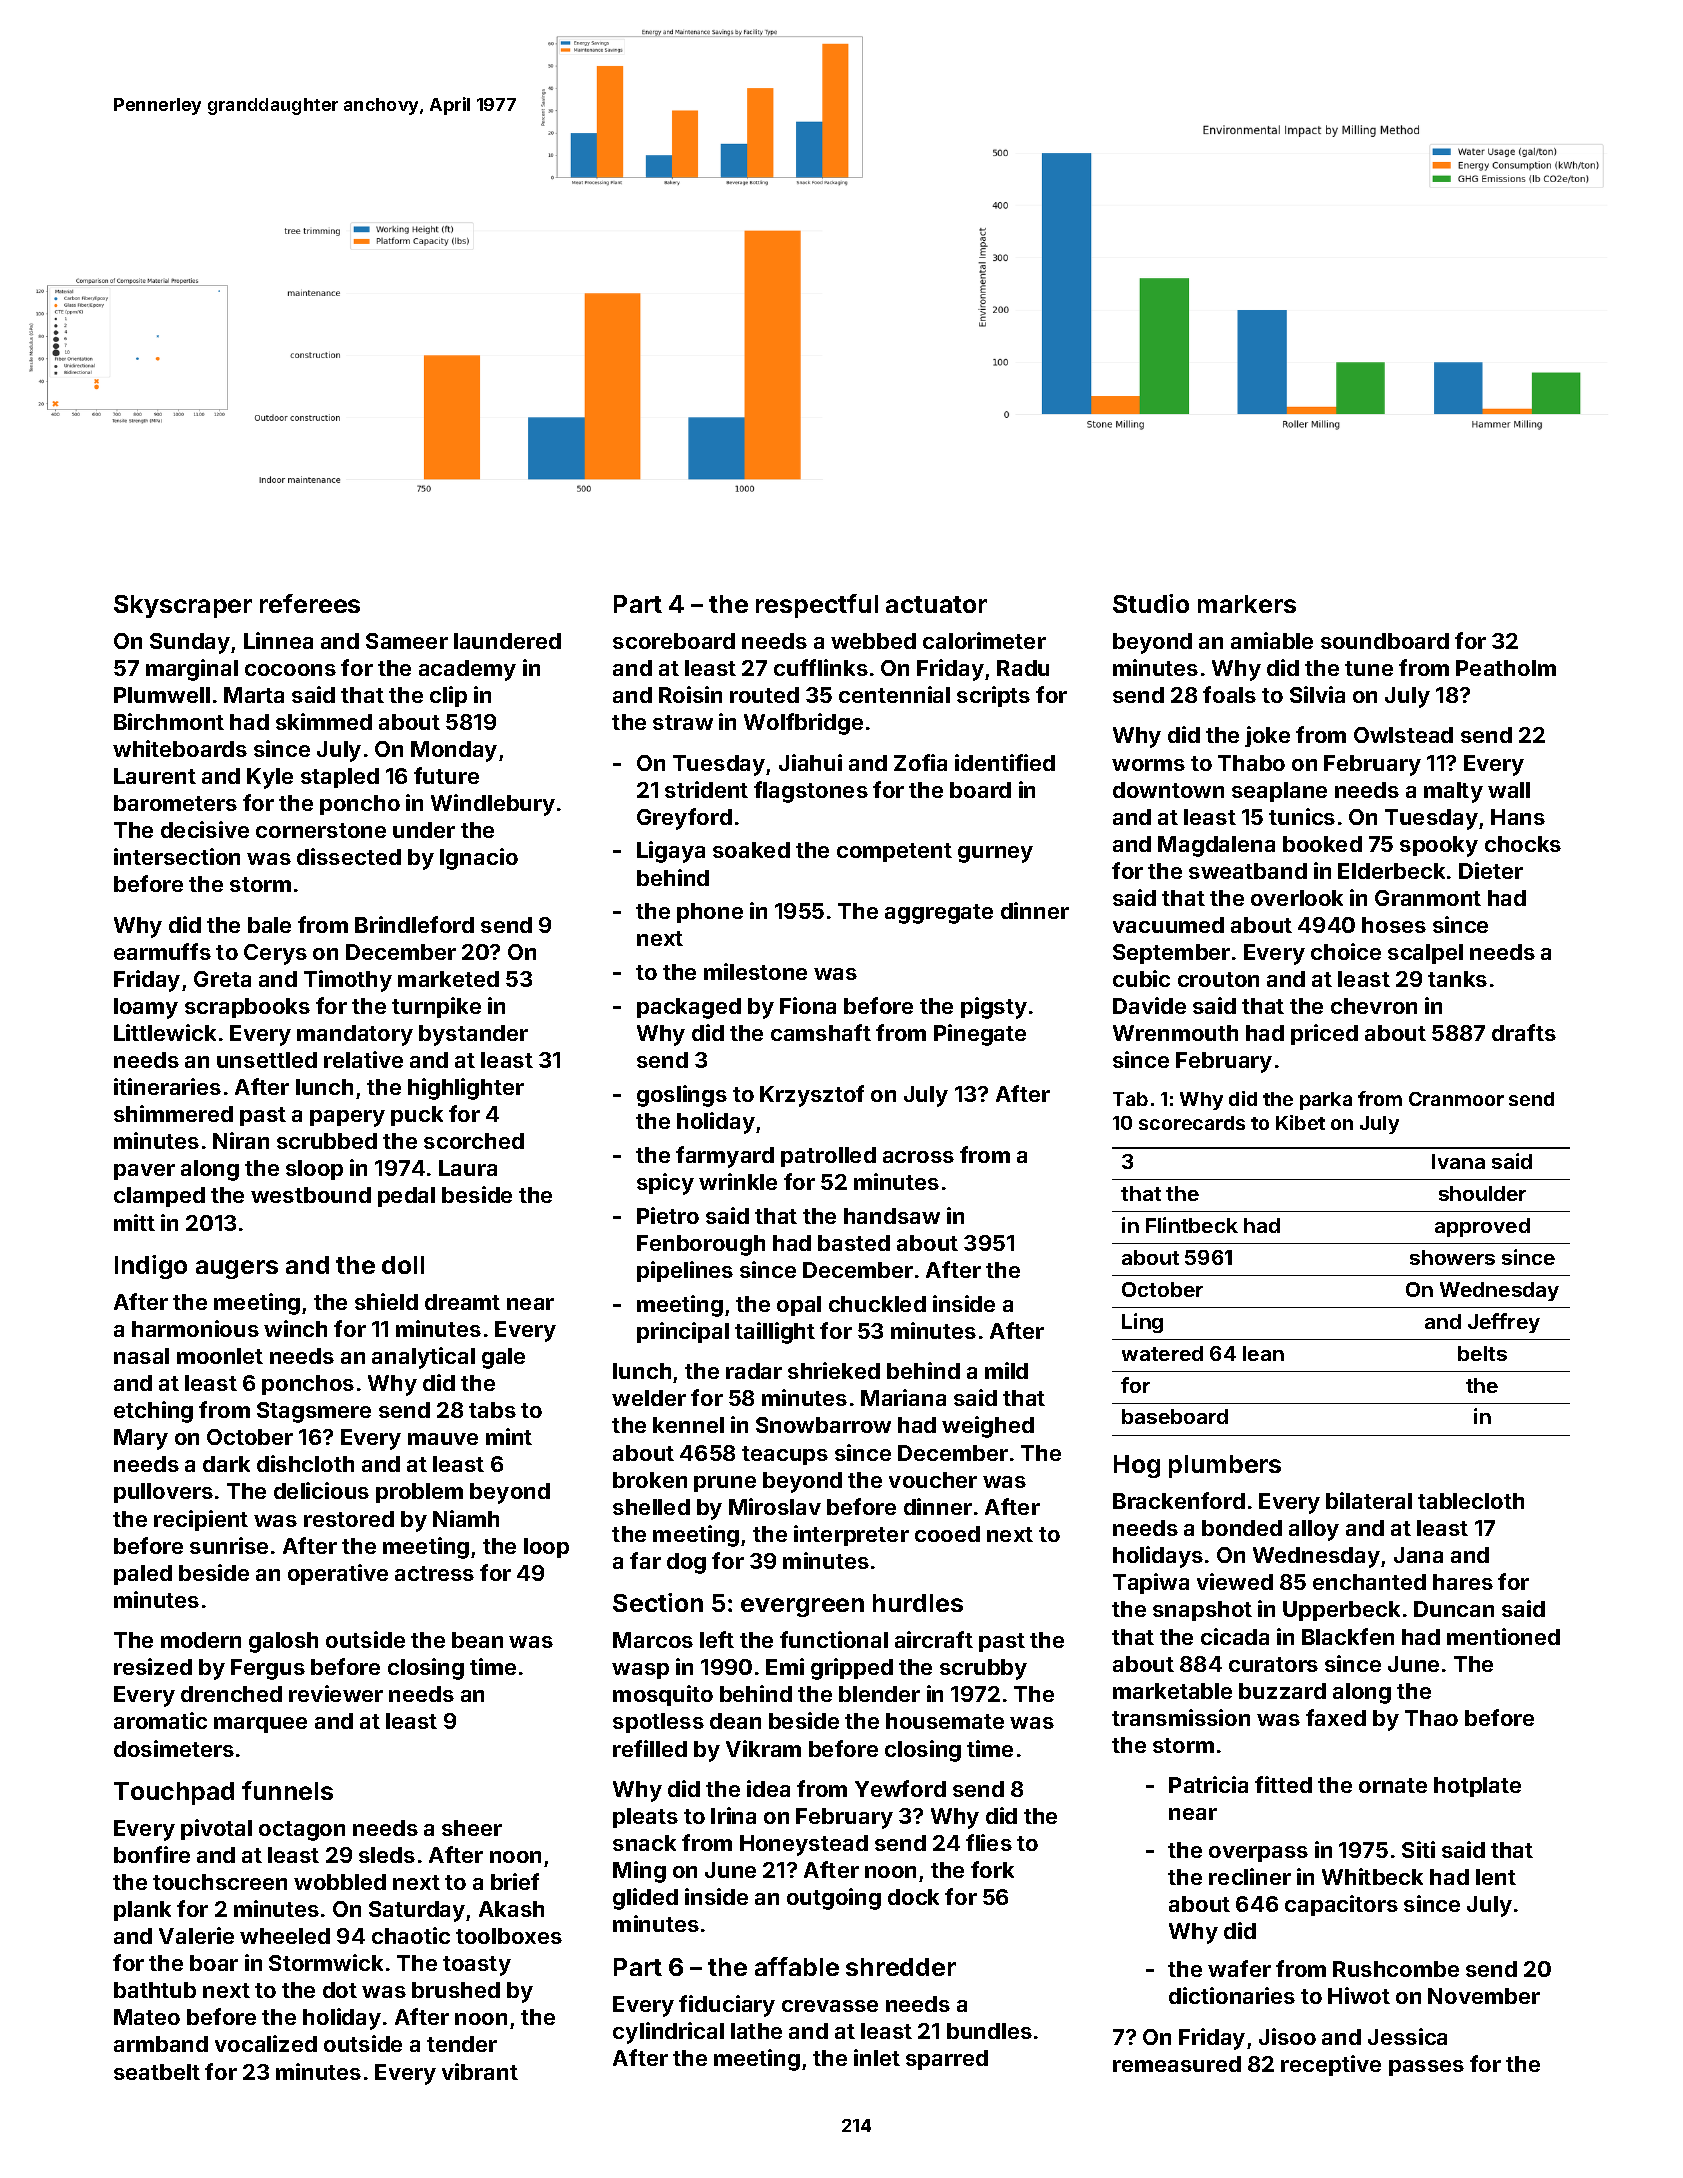 This screenshot has width=1683, height=2178. Describe the element at coordinates (480, 2071) in the screenshot. I see `vibrant` at that location.
